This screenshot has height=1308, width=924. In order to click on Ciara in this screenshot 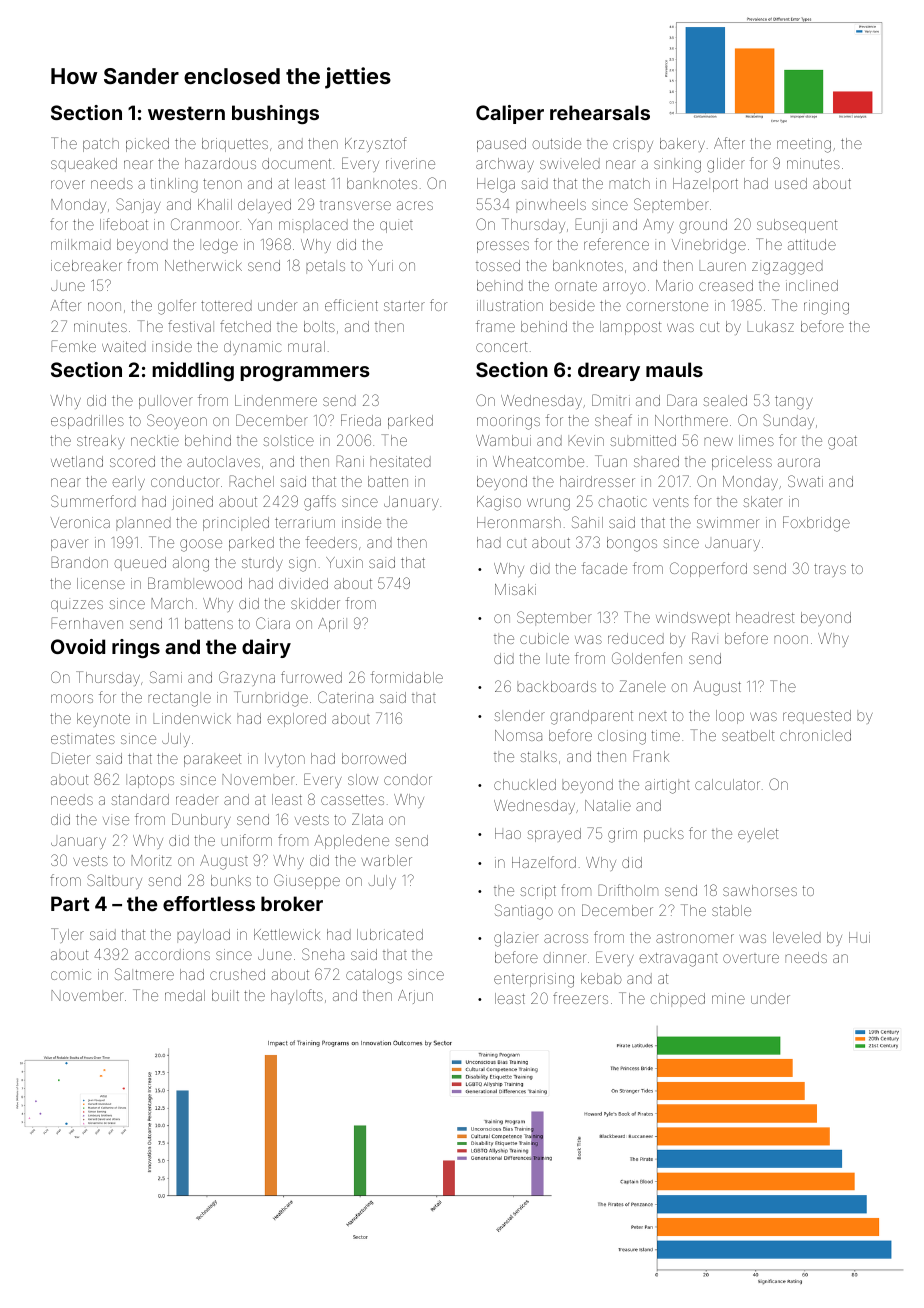, I will do `click(273, 623)`.
